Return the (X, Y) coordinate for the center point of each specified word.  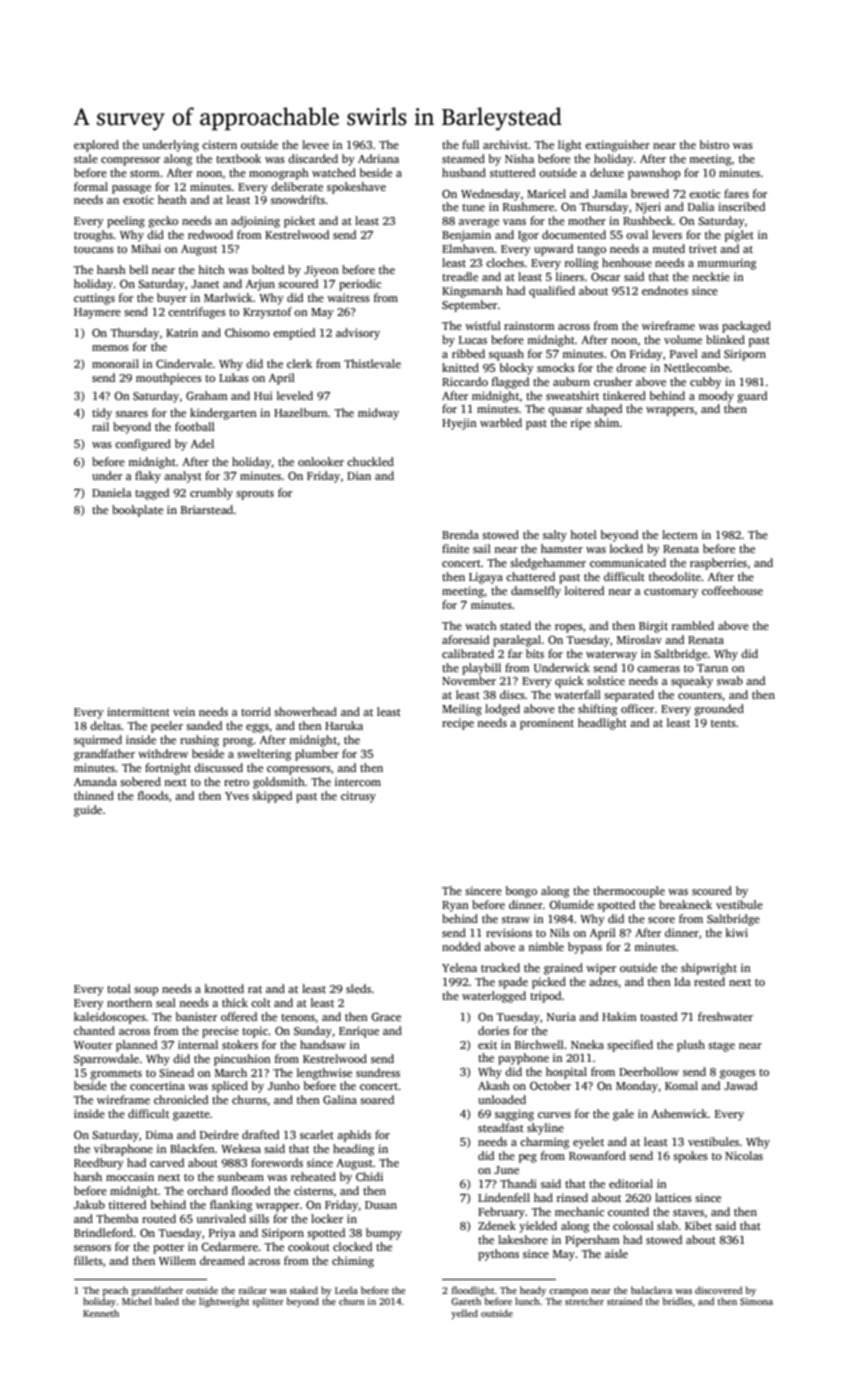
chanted (94, 1030)
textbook (238, 158)
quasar (565, 411)
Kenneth (101, 1313)
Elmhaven (468, 248)
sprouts (255, 495)
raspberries (718, 564)
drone (631, 367)
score (661, 920)
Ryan (455, 906)
